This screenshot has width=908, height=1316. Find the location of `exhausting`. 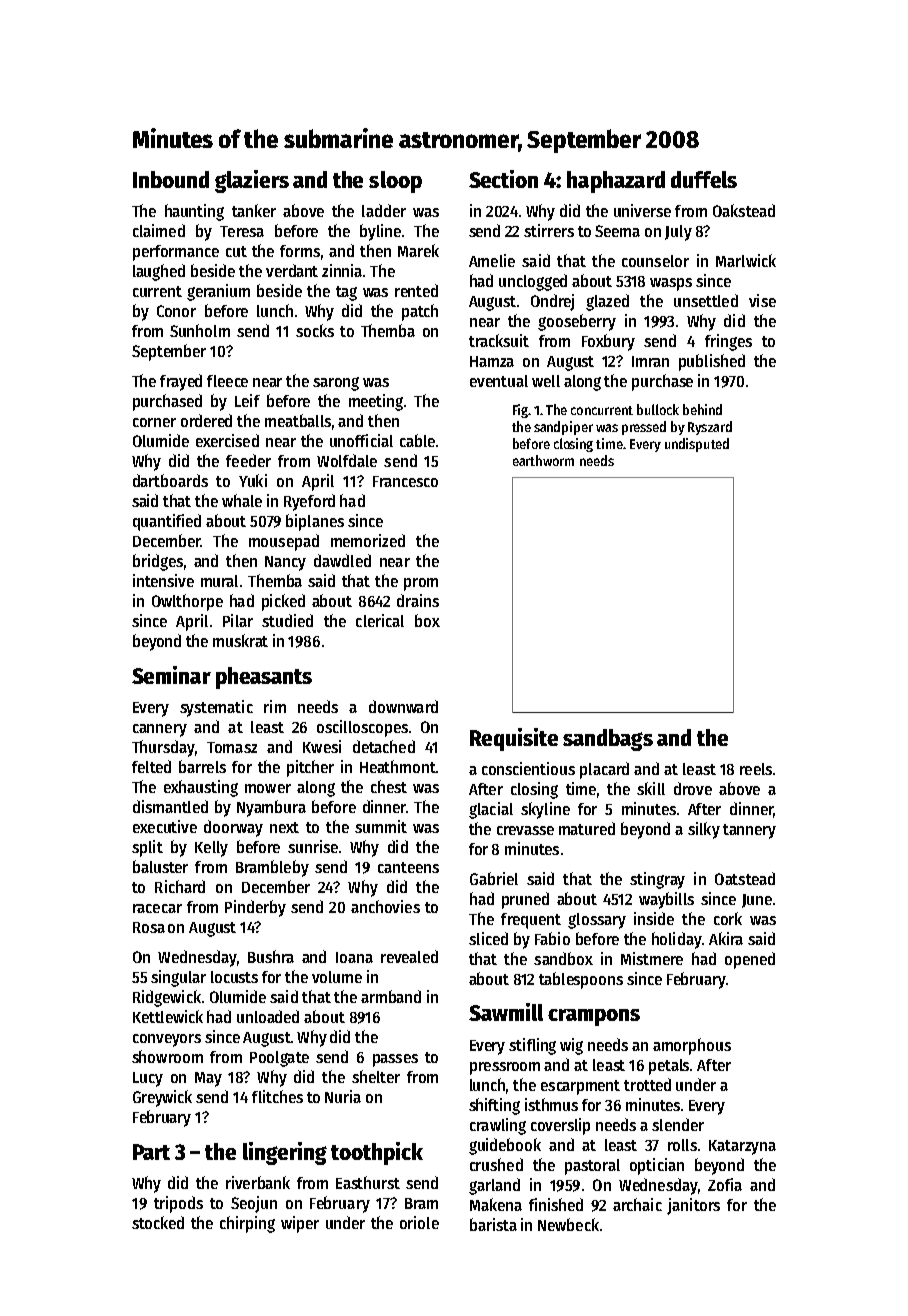

exhausting is located at coordinates (201, 788).
